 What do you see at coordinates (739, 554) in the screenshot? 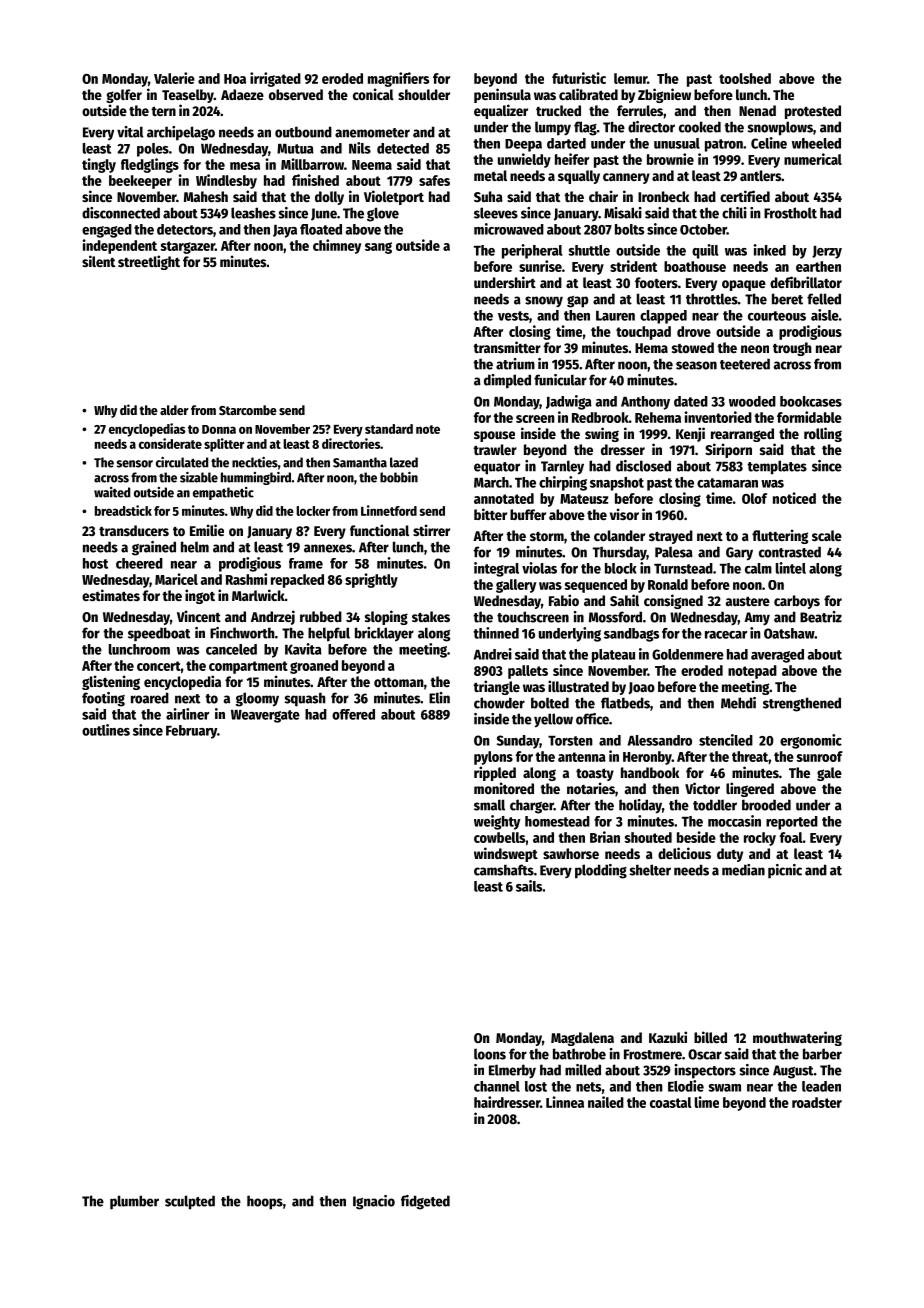
I see `Gary` at bounding box center [739, 554].
